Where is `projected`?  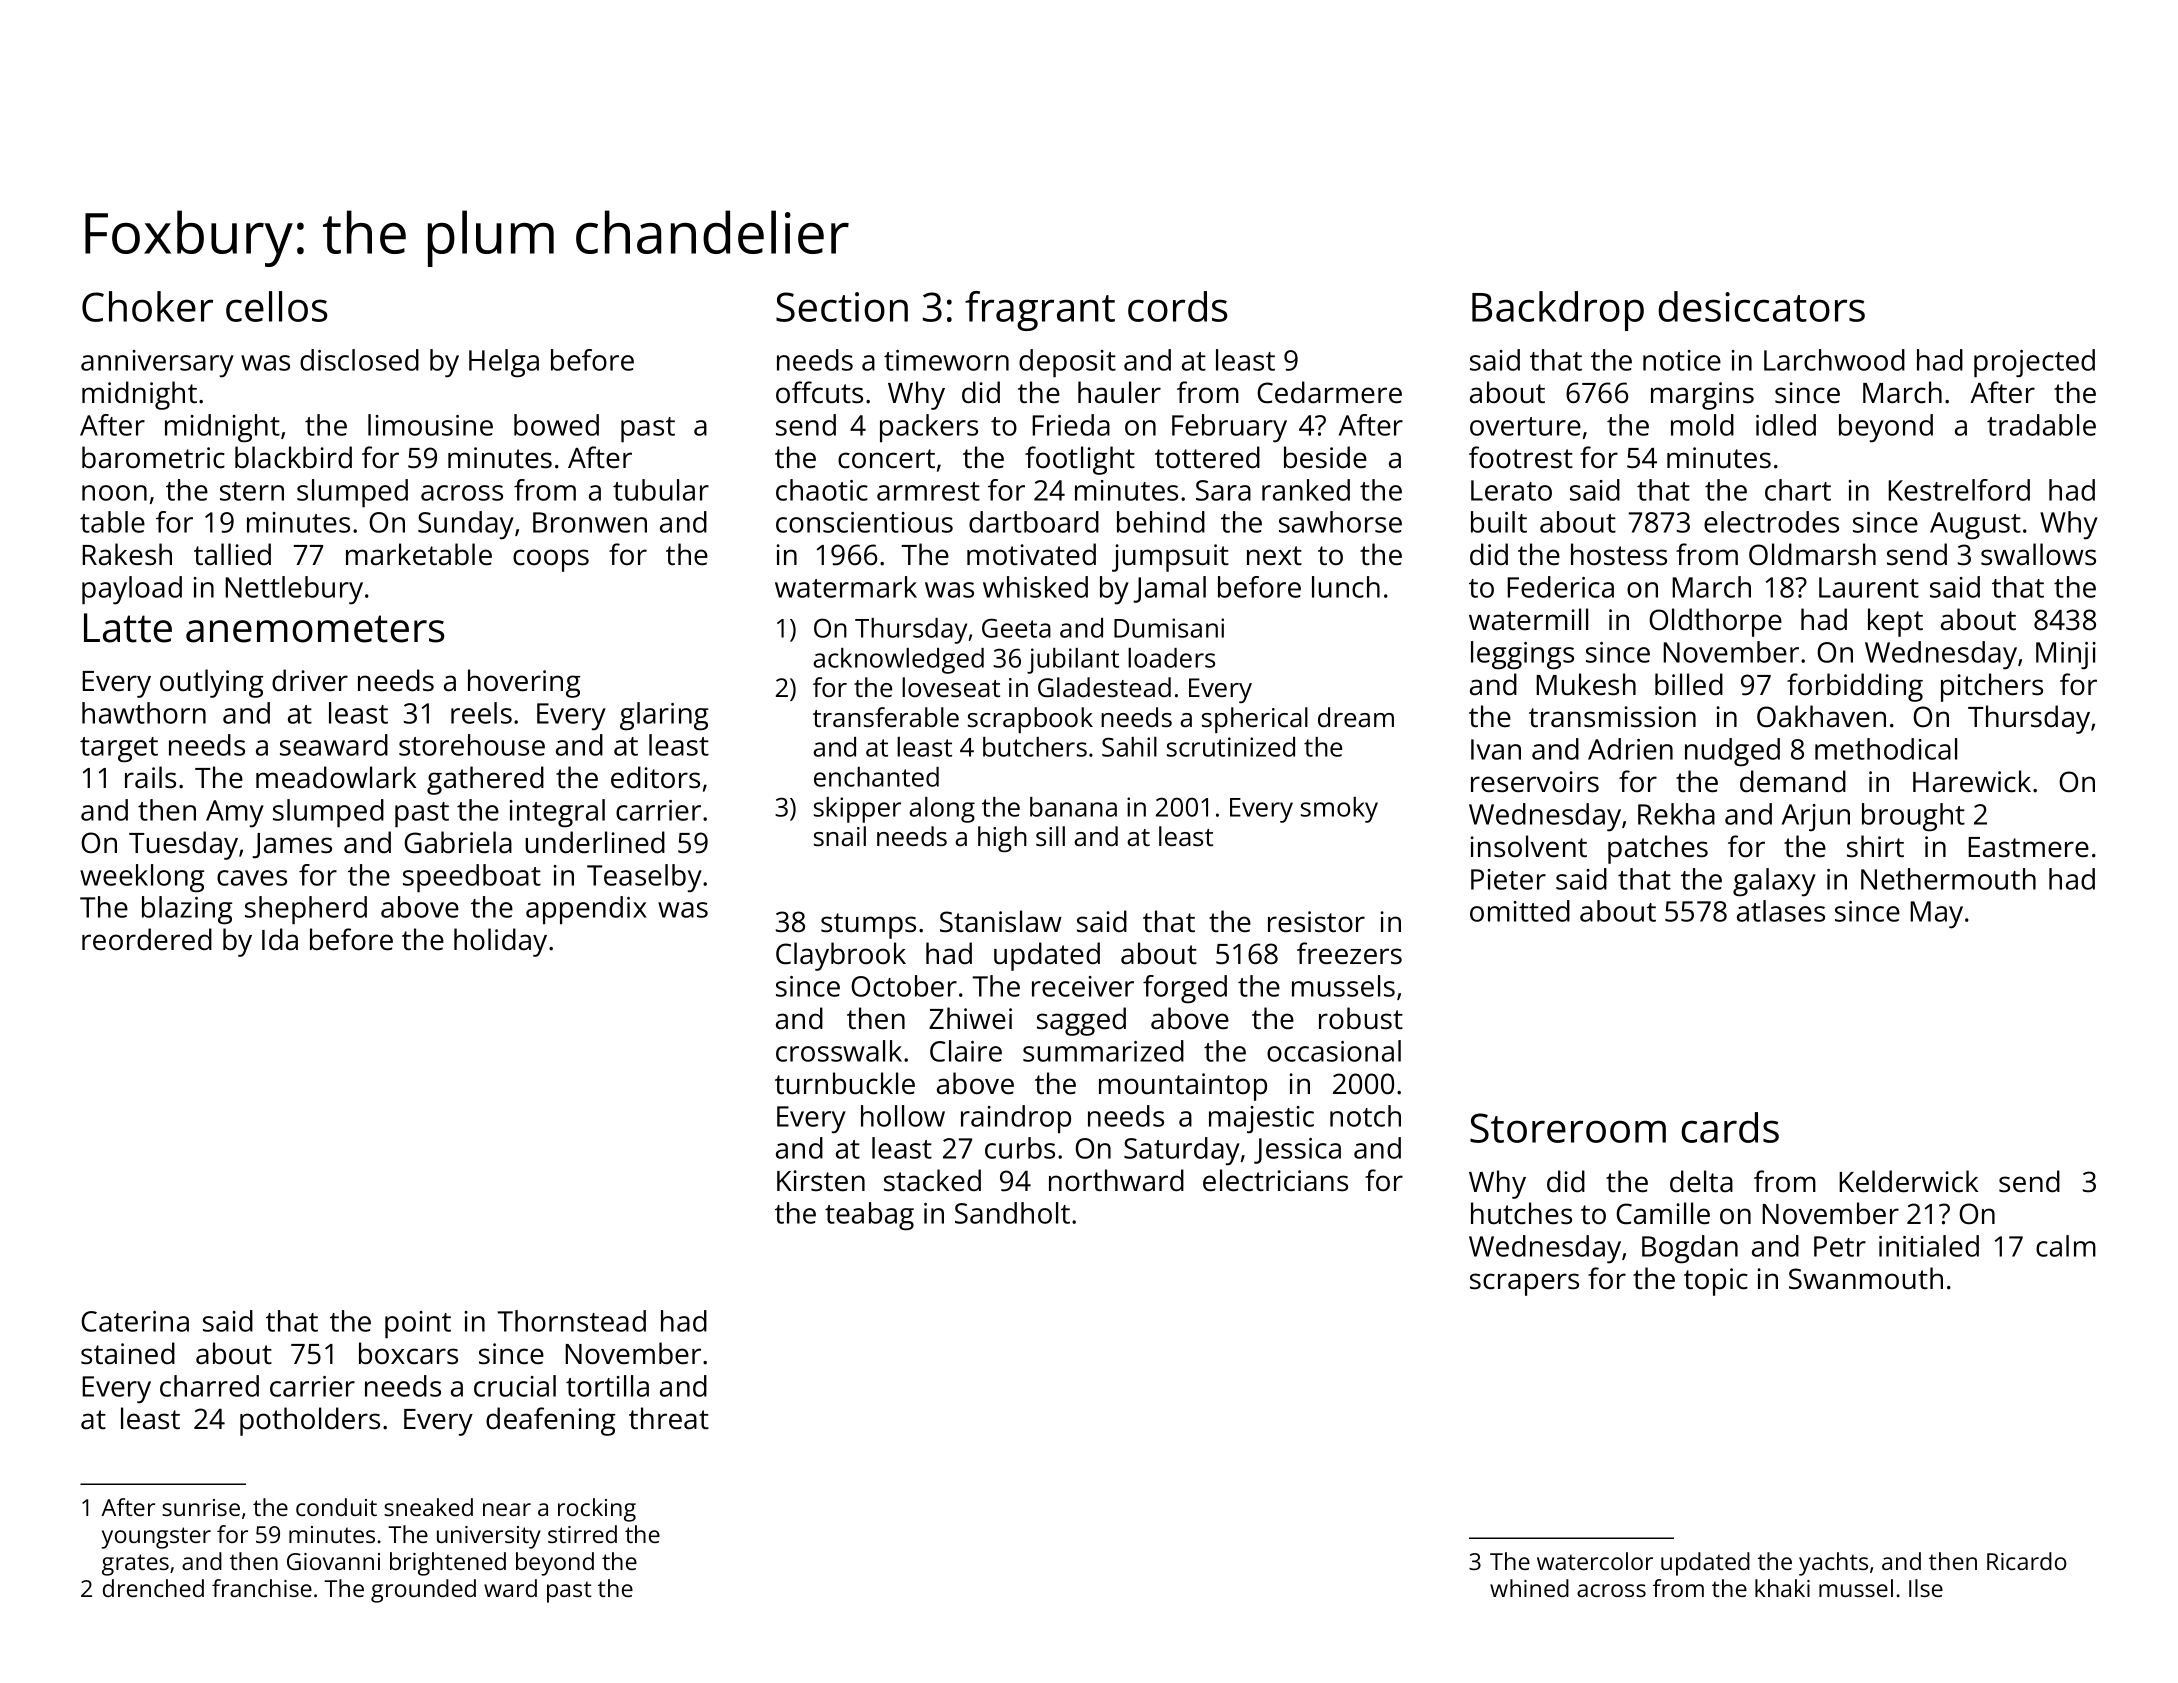 projected is located at coordinates (2034, 363).
